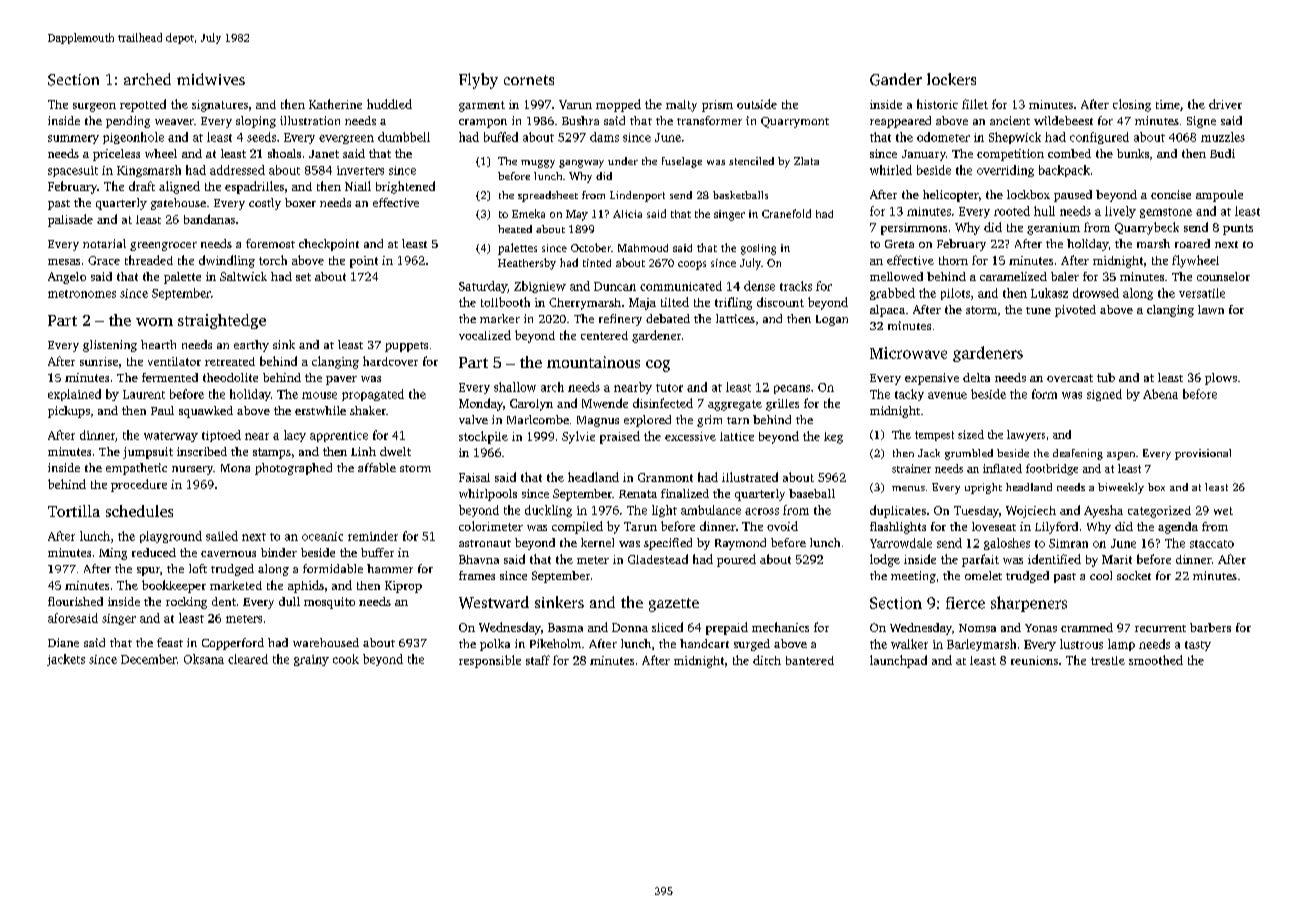 This document has width=1308, height=924. What do you see at coordinates (1198, 646) in the document?
I see `tasty` at bounding box center [1198, 646].
